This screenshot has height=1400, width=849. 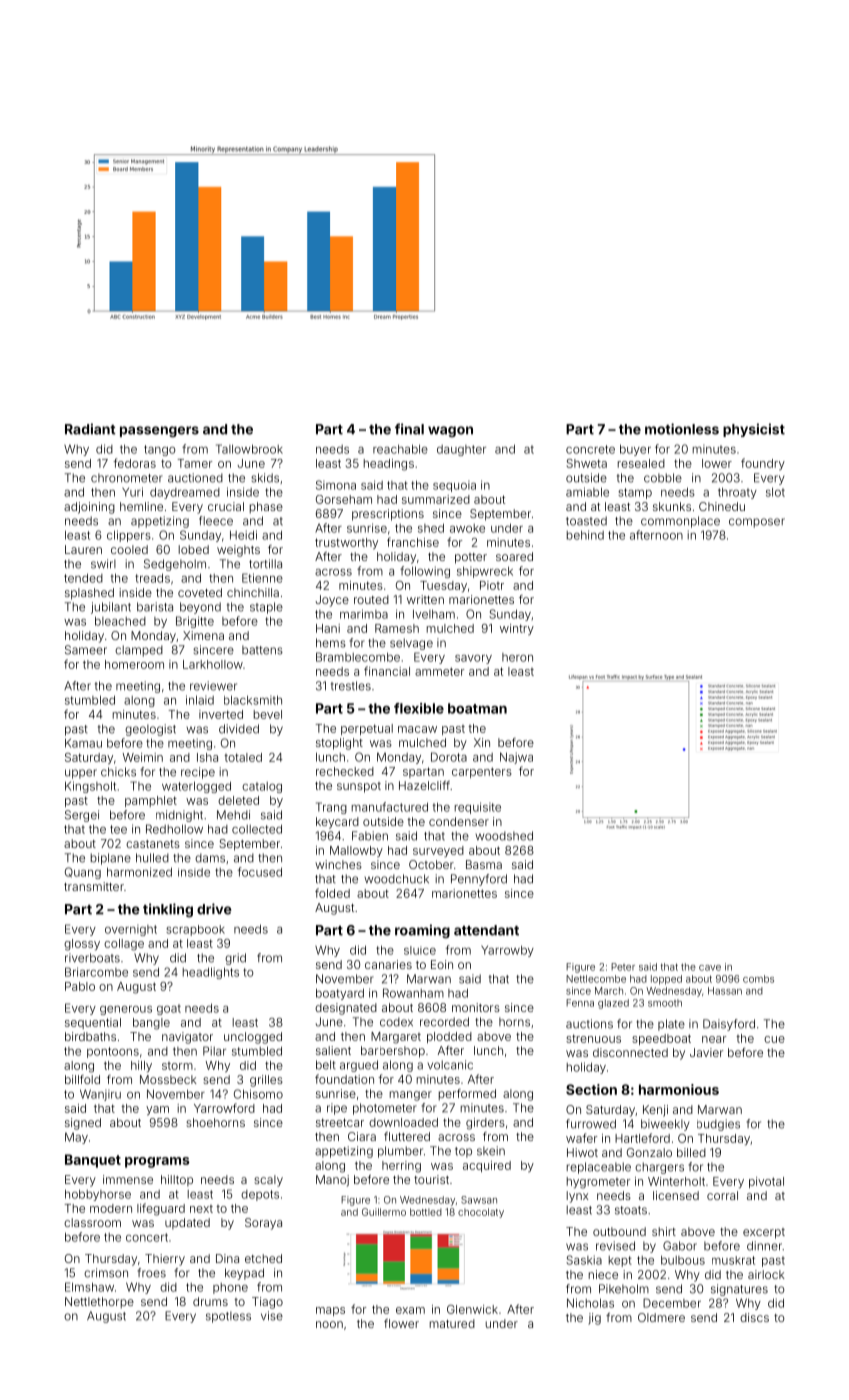 What do you see at coordinates (442, 964) in the screenshot?
I see `Eoin` at bounding box center [442, 964].
